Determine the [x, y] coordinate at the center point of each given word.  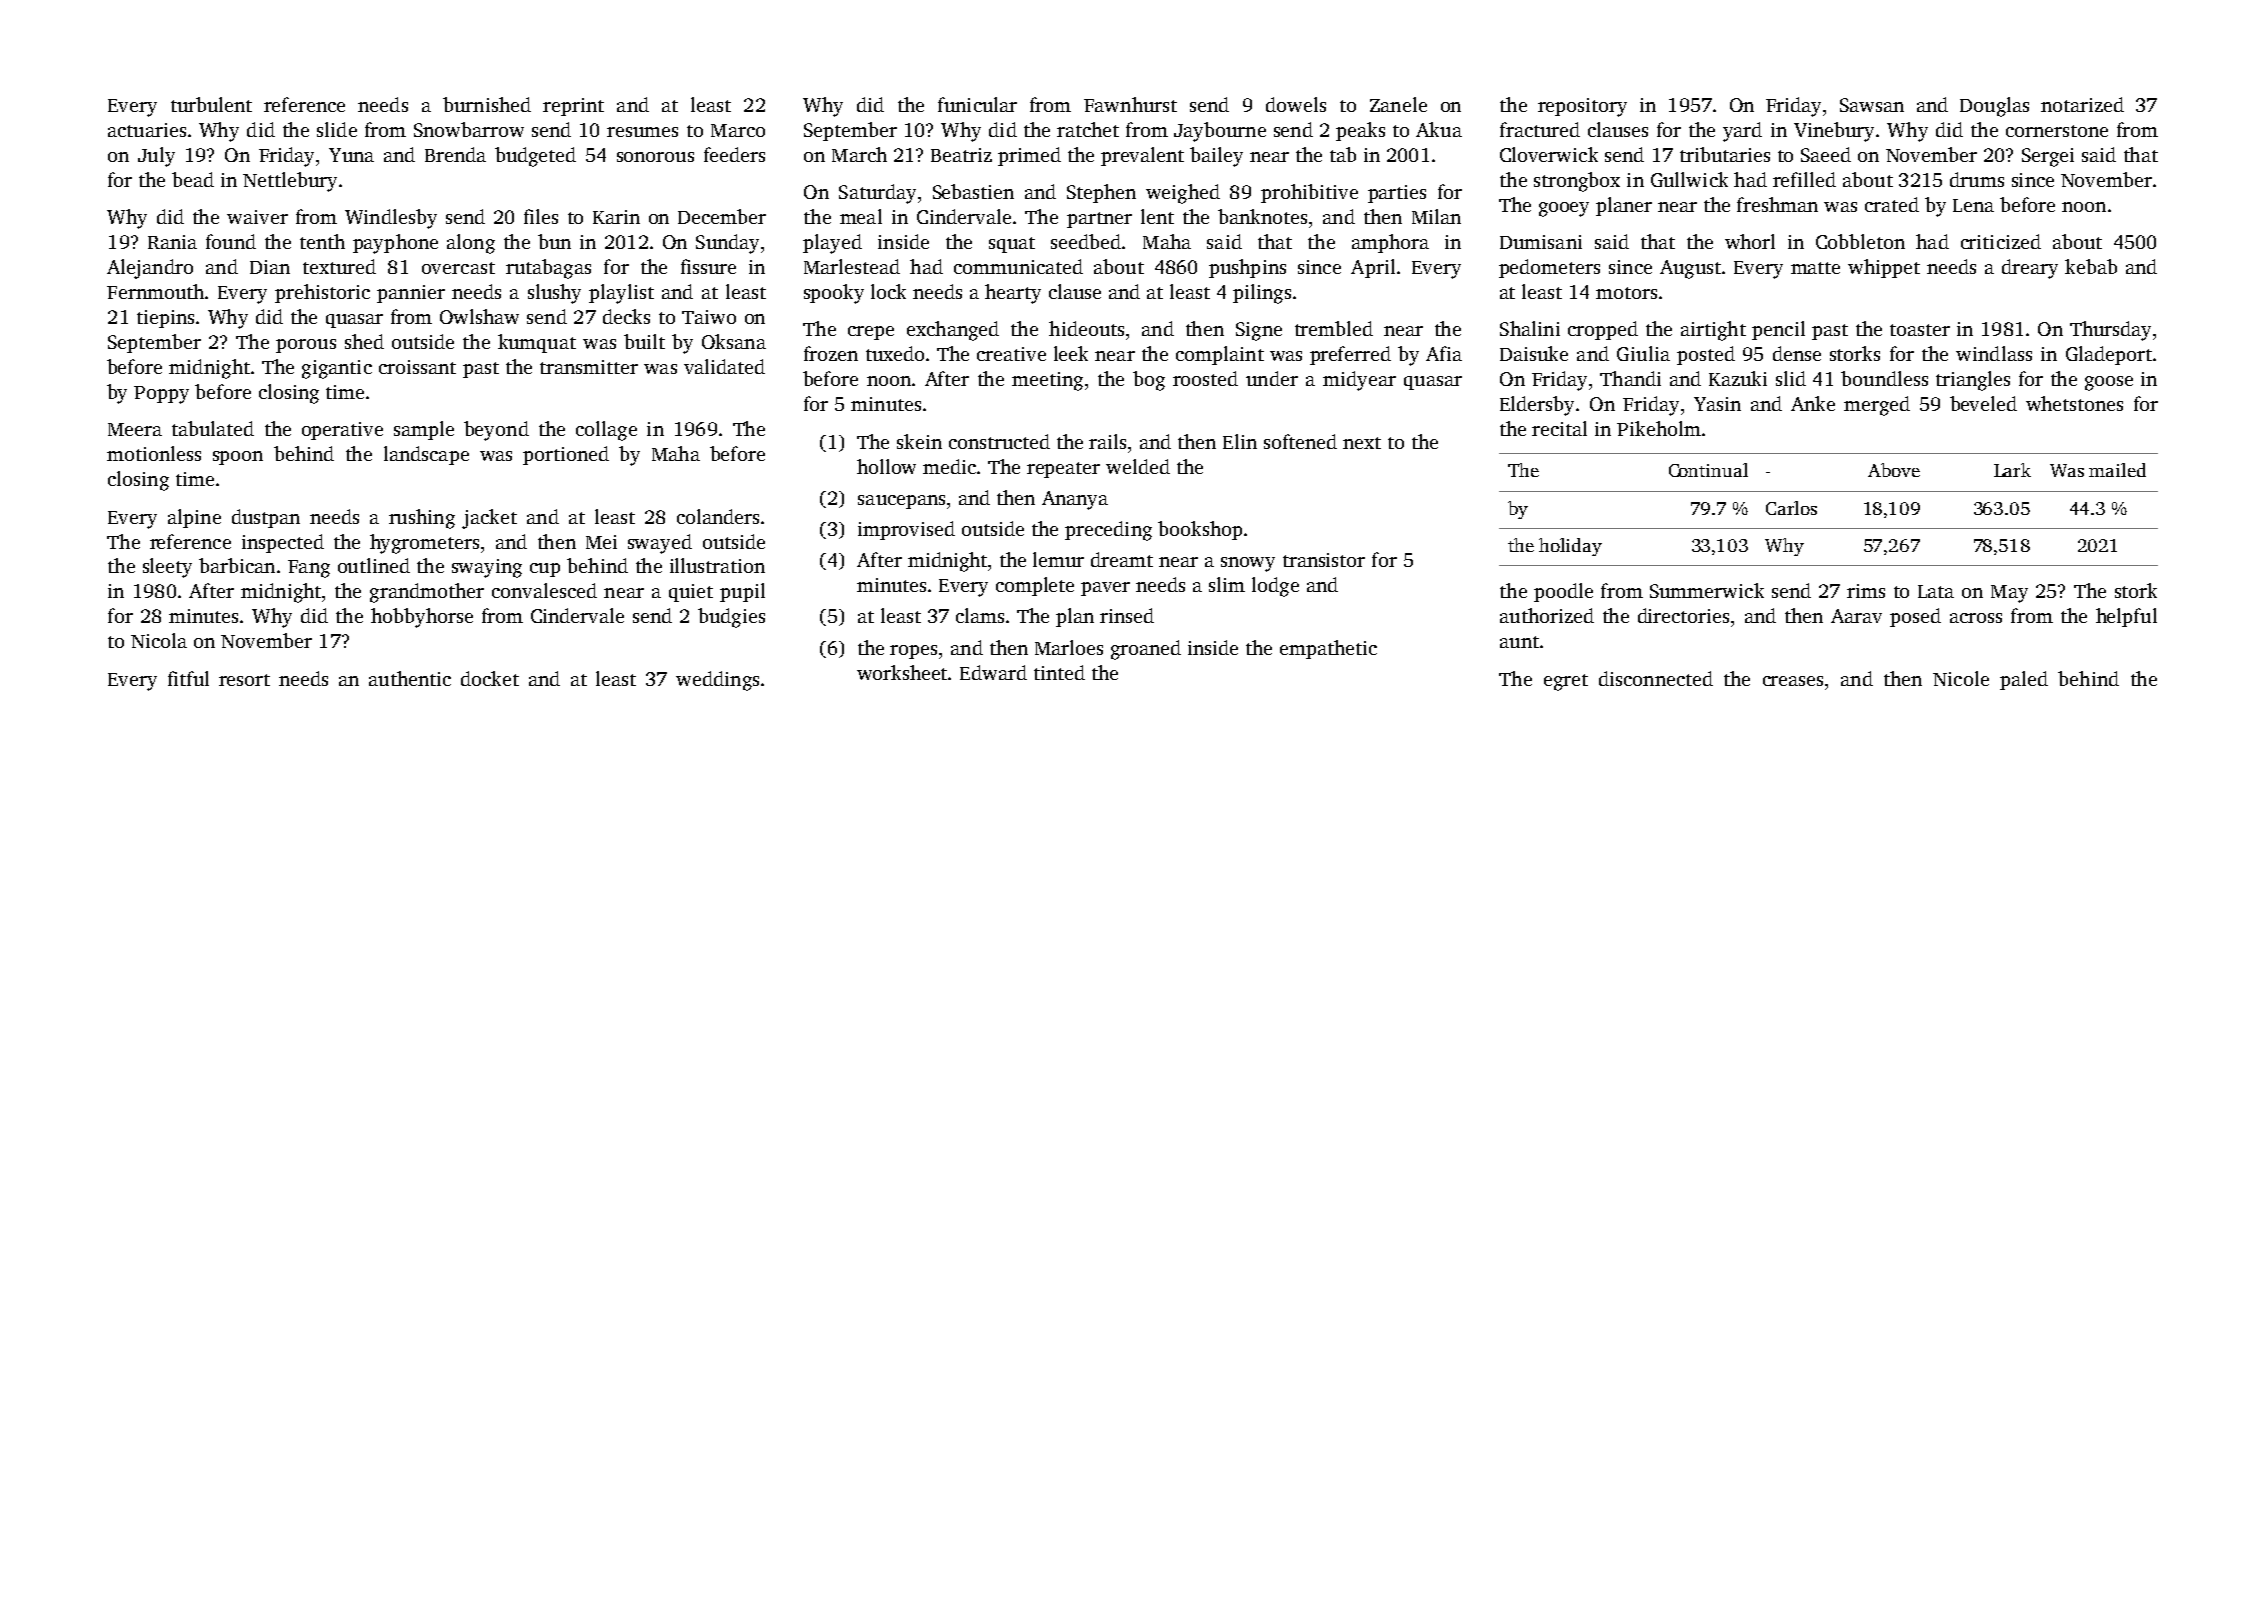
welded [1138, 466]
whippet [1884, 268]
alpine [194, 518]
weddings [717, 681]
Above [1894, 470]
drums [1977, 179]
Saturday [877, 194]
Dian [270, 267]
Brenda [455, 154]
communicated [1018, 266]
